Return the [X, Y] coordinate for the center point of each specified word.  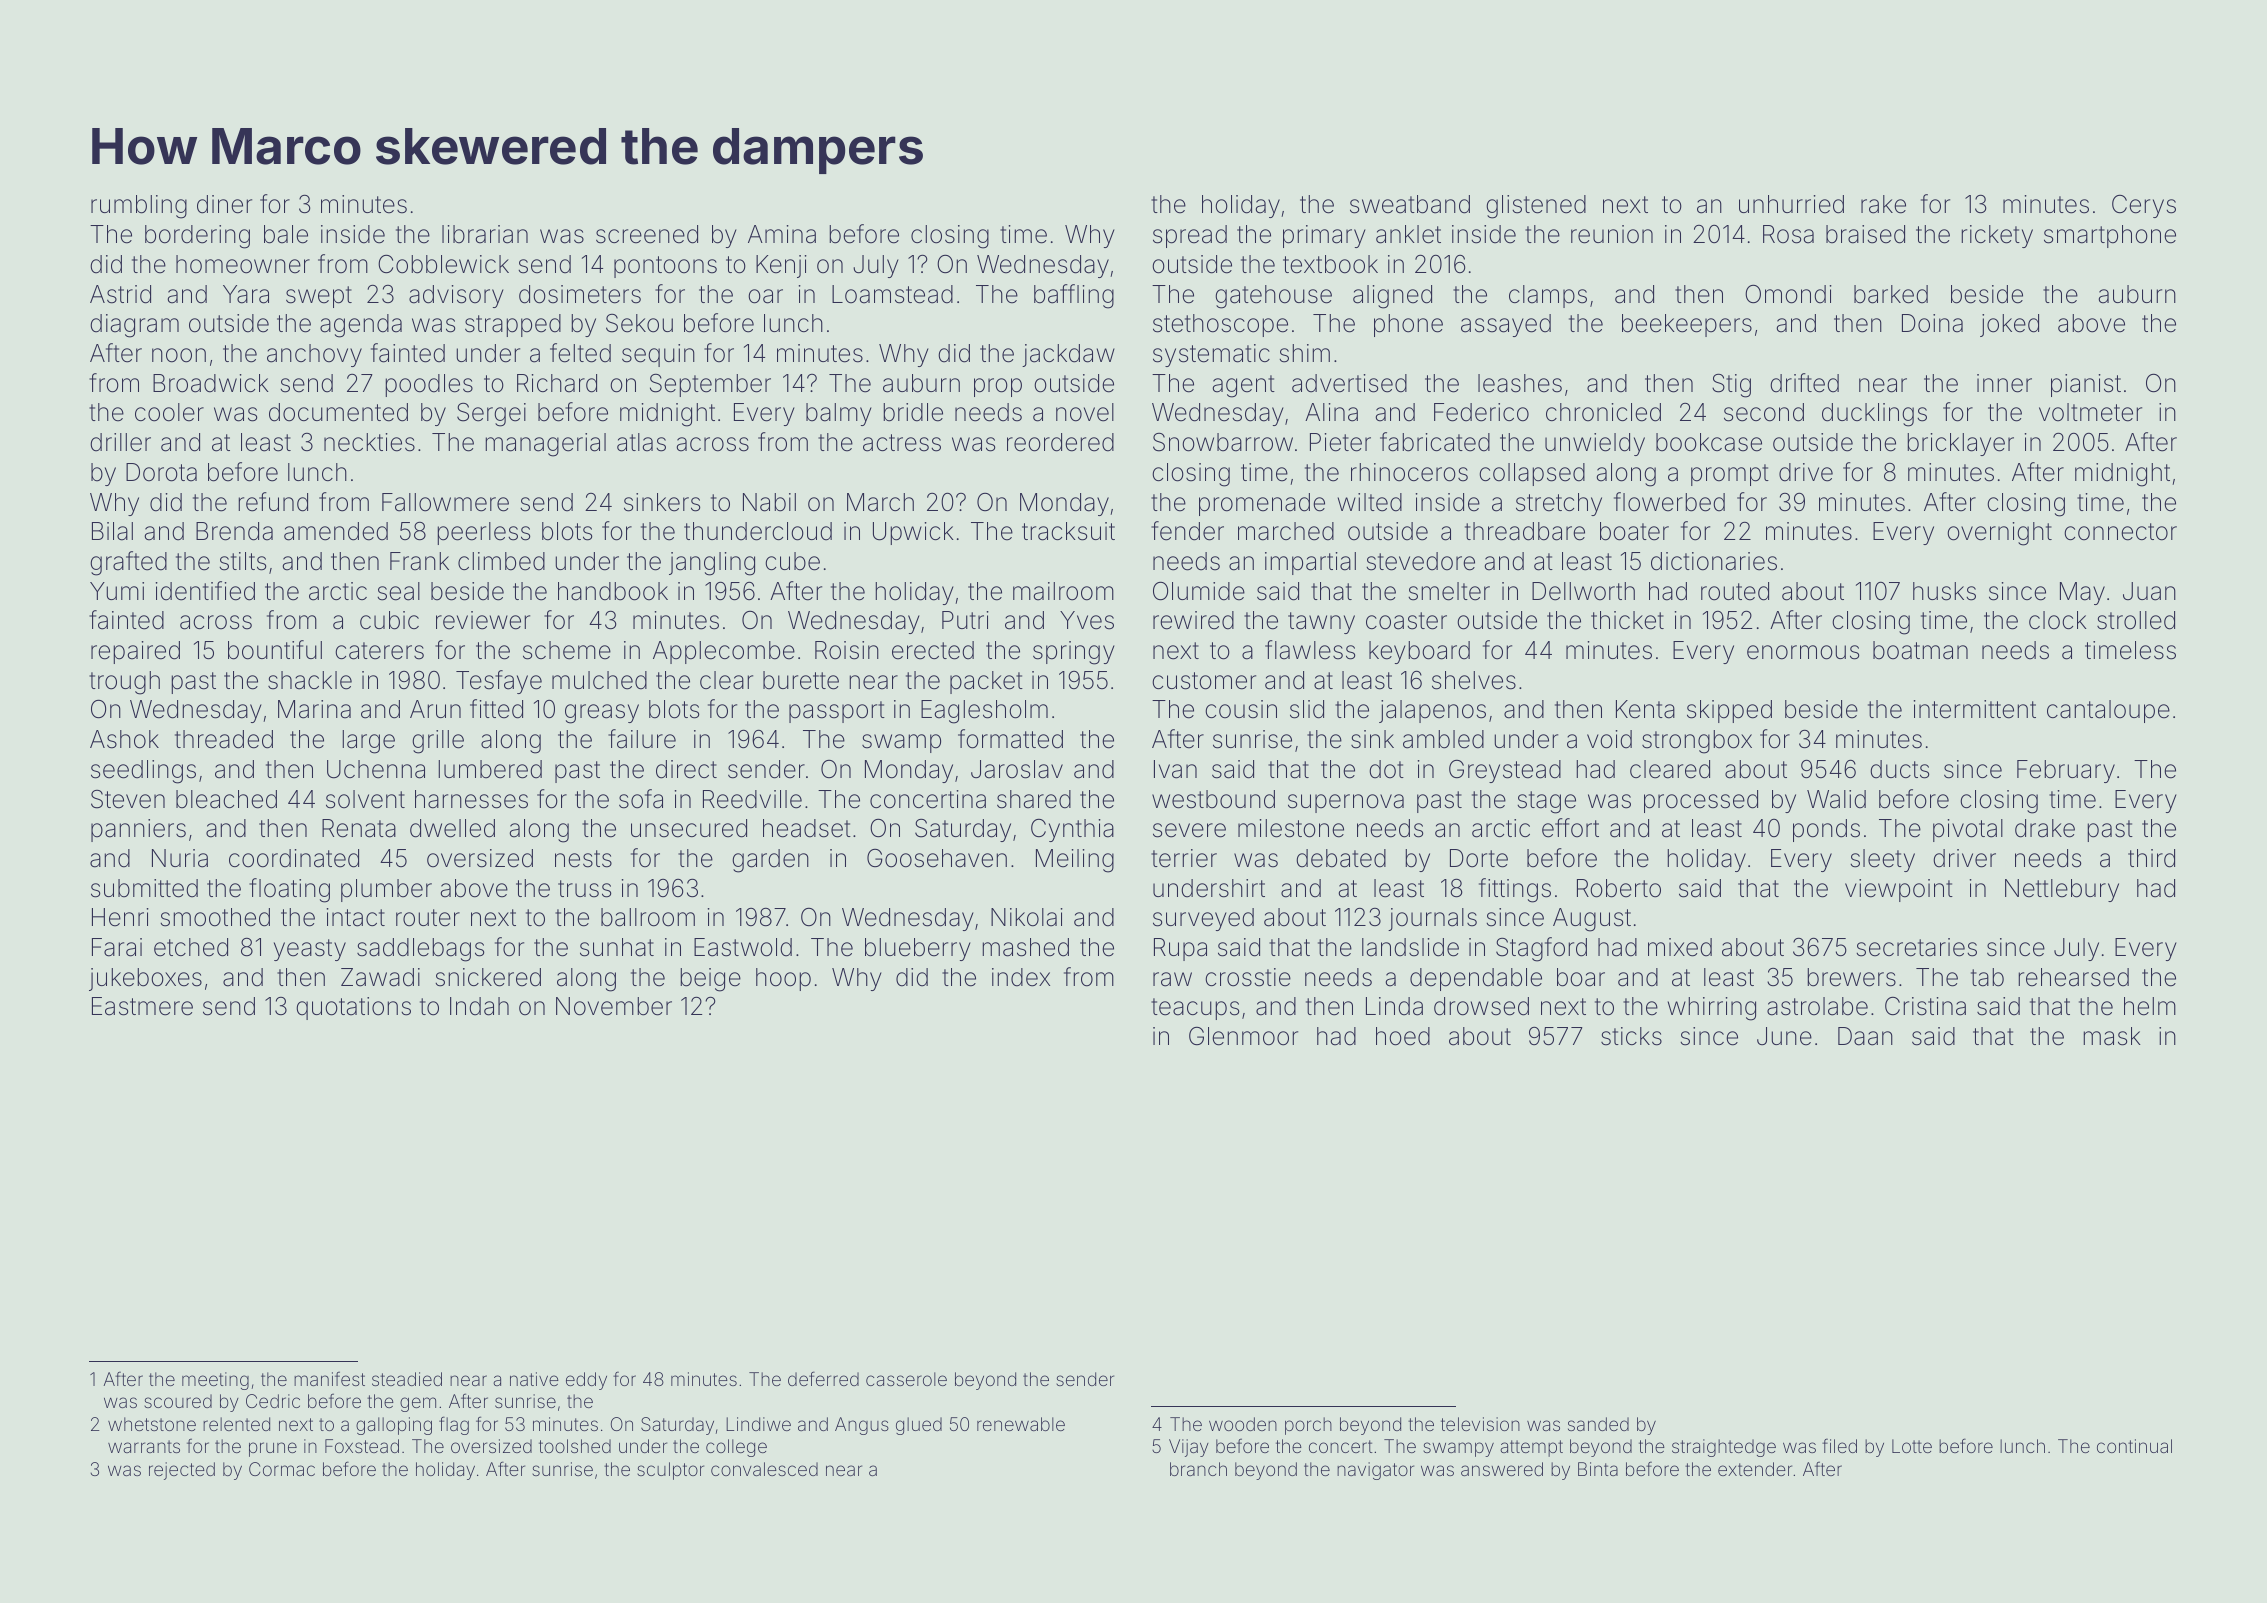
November [614, 1006]
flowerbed [1669, 502]
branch [1198, 1469]
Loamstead [892, 294]
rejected [182, 1471]
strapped [513, 325]
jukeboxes [145, 979]
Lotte [1912, 1446]
